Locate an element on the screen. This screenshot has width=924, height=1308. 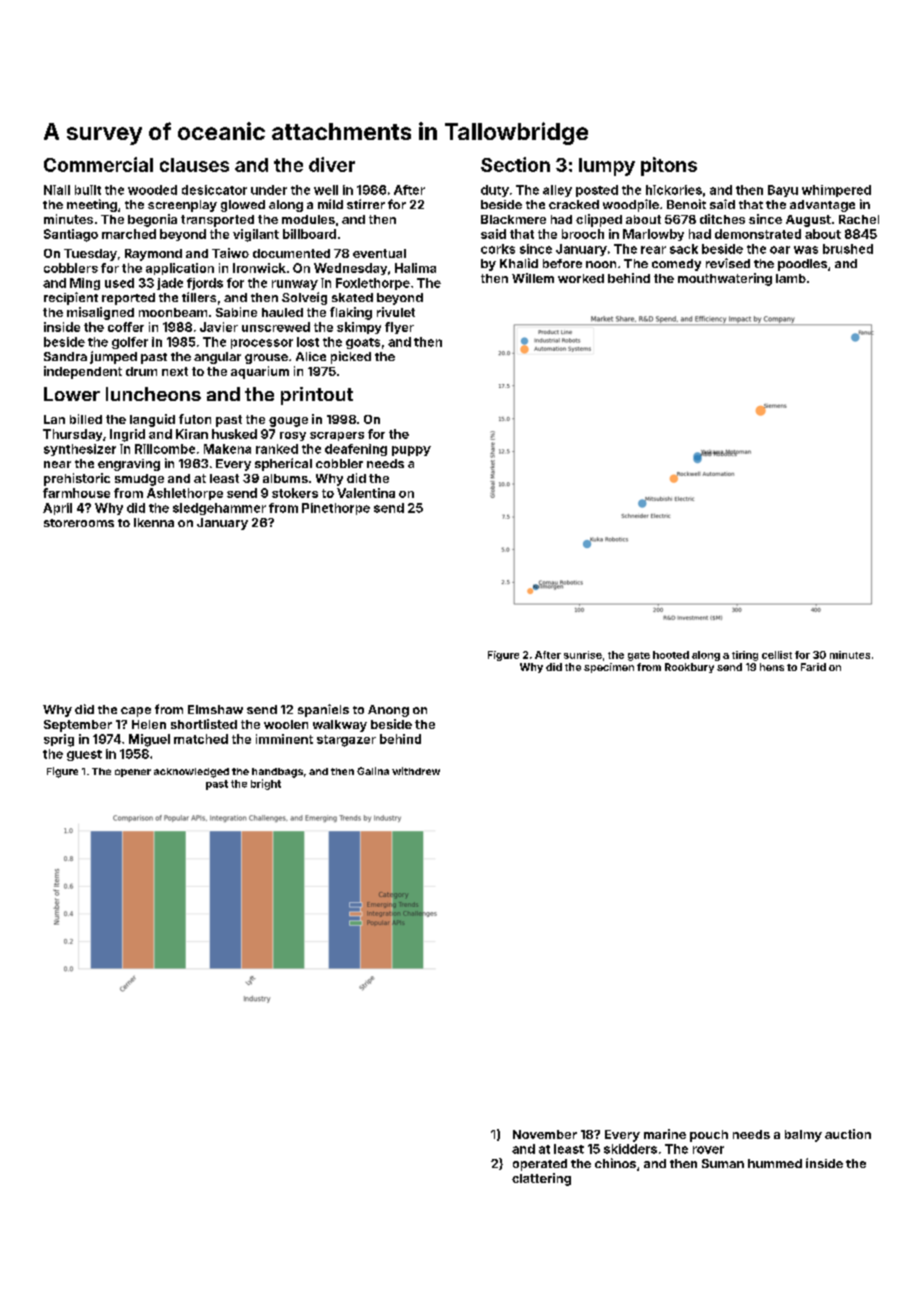
handbags is located at coordinates (277, 773).
